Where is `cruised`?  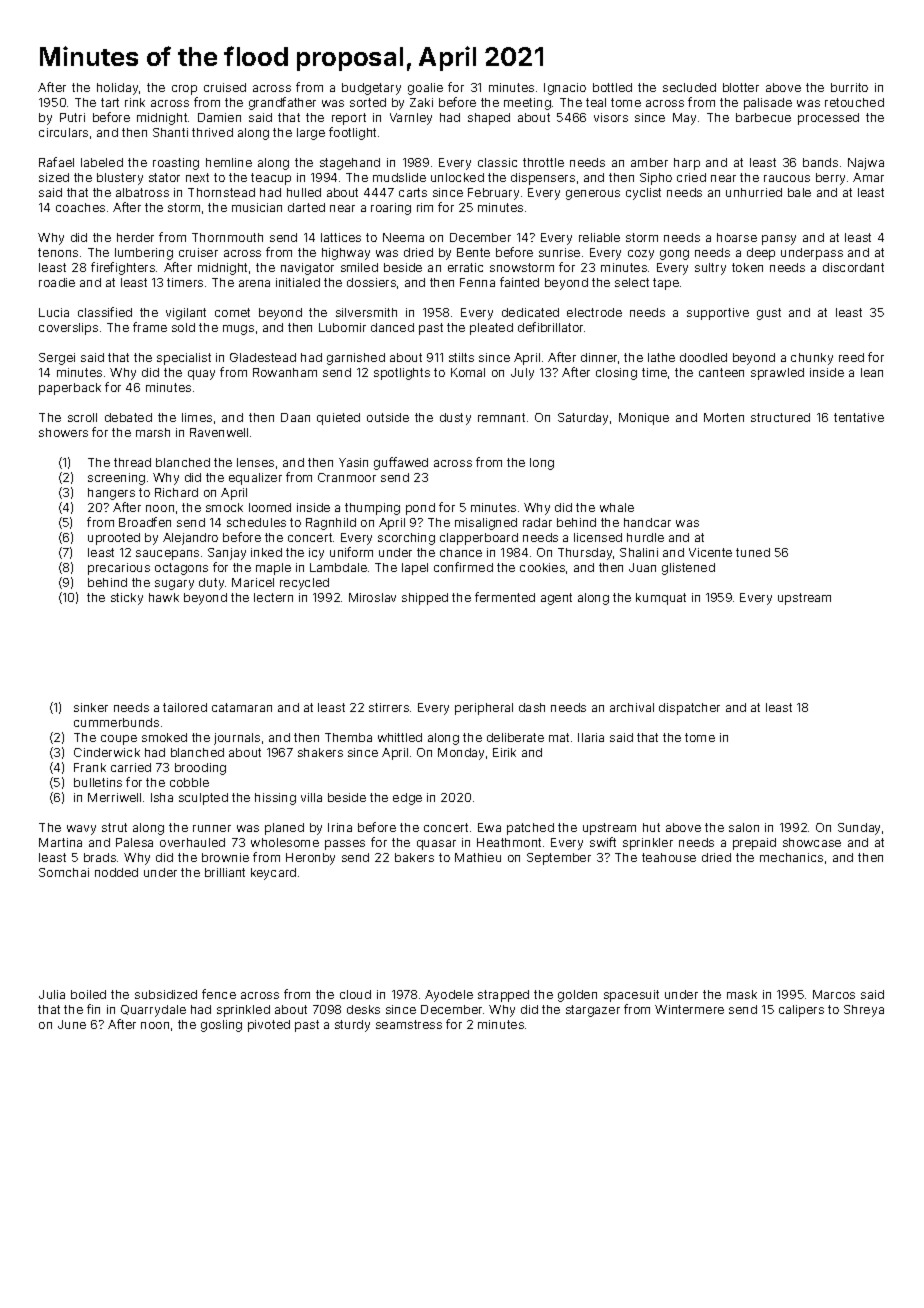
cruised is located at coordinates (225, 87).
